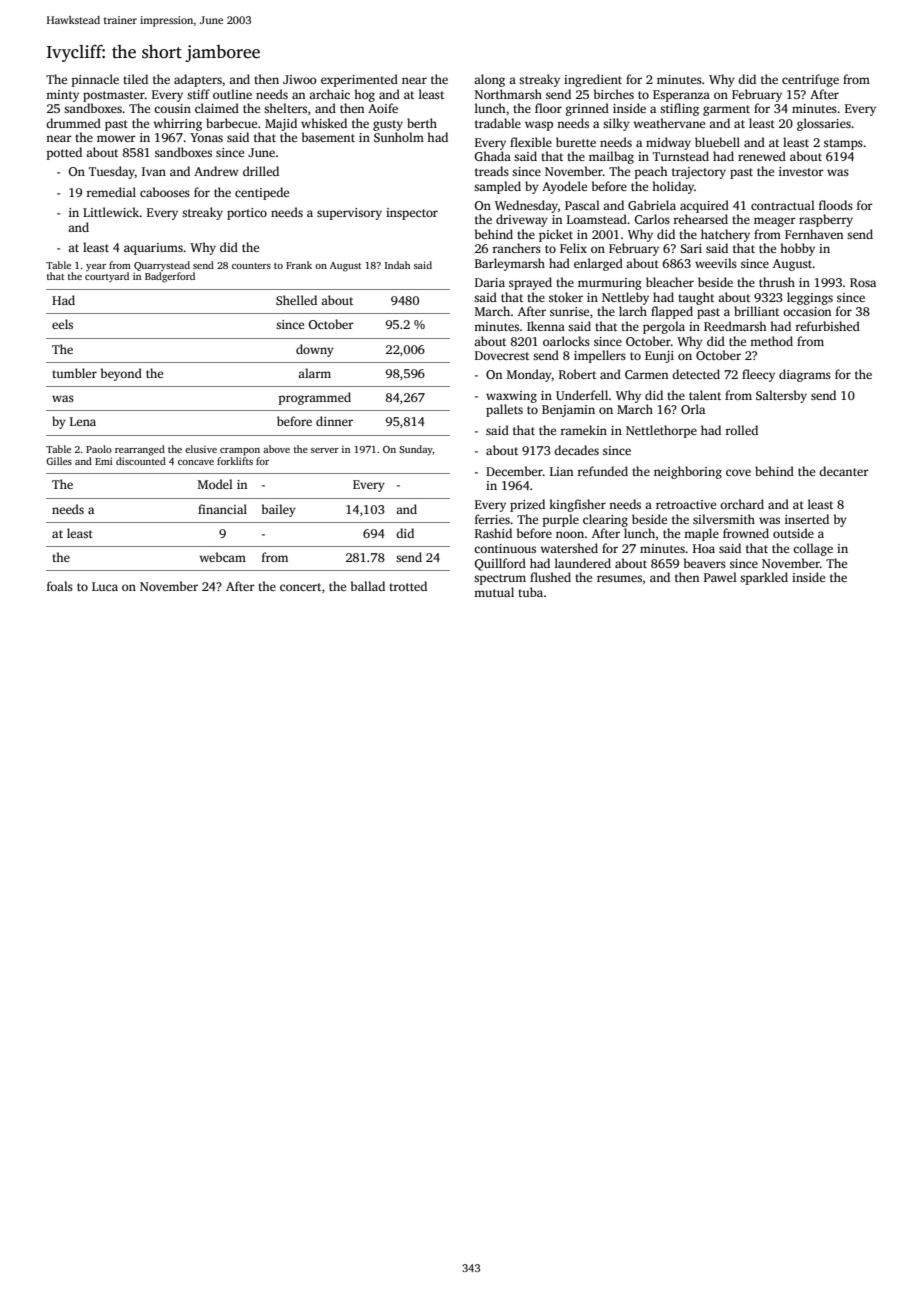  Describe the element at coordinates (121, 374) in the screenshot. I see `beyond` at that location.
